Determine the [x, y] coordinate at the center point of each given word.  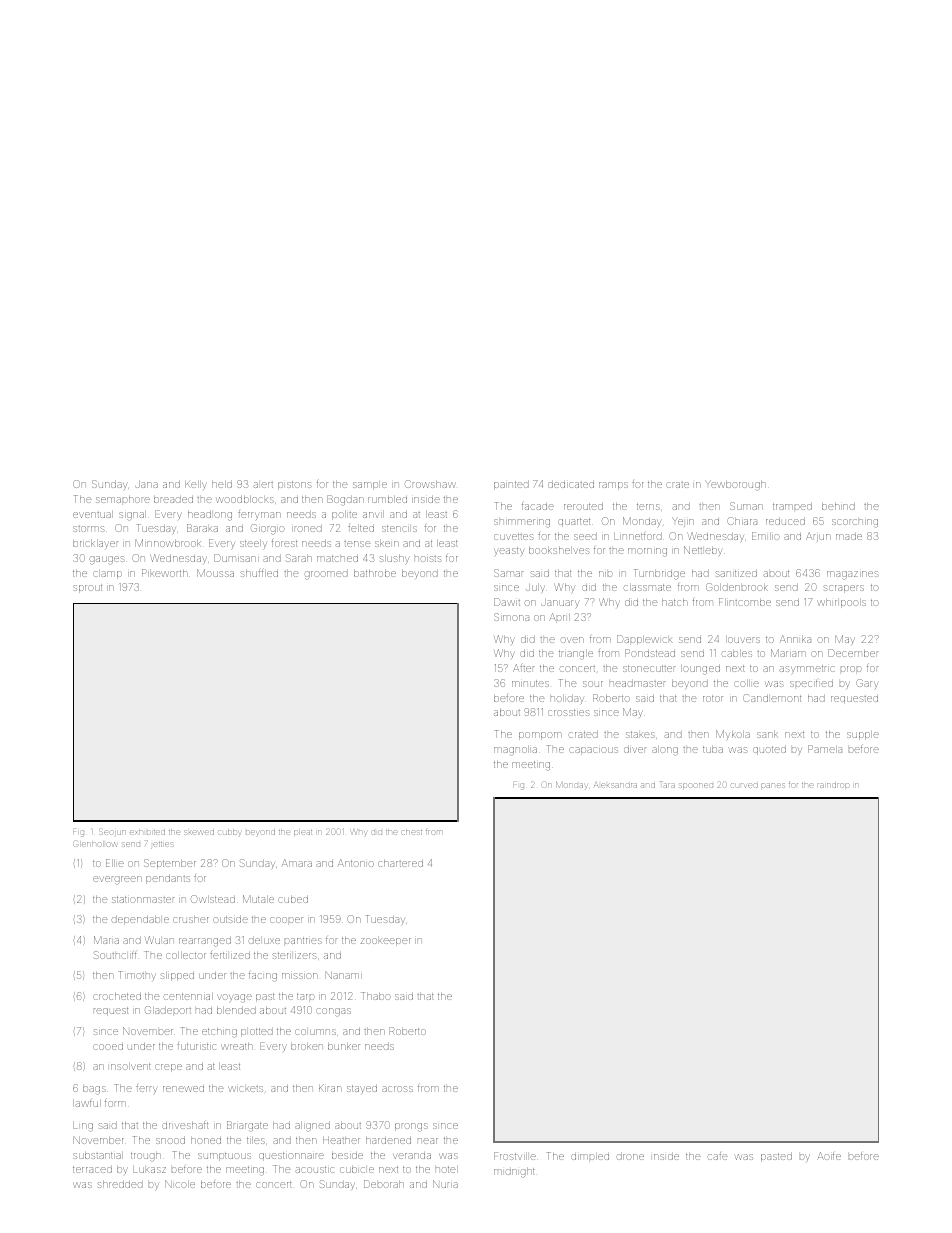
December [853, 653]
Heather [341, 1140]
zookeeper [386, 942]
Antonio [356, 863]
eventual [93, 514]
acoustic [315, 1169]
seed [585, 536]
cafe [718, 1156]
